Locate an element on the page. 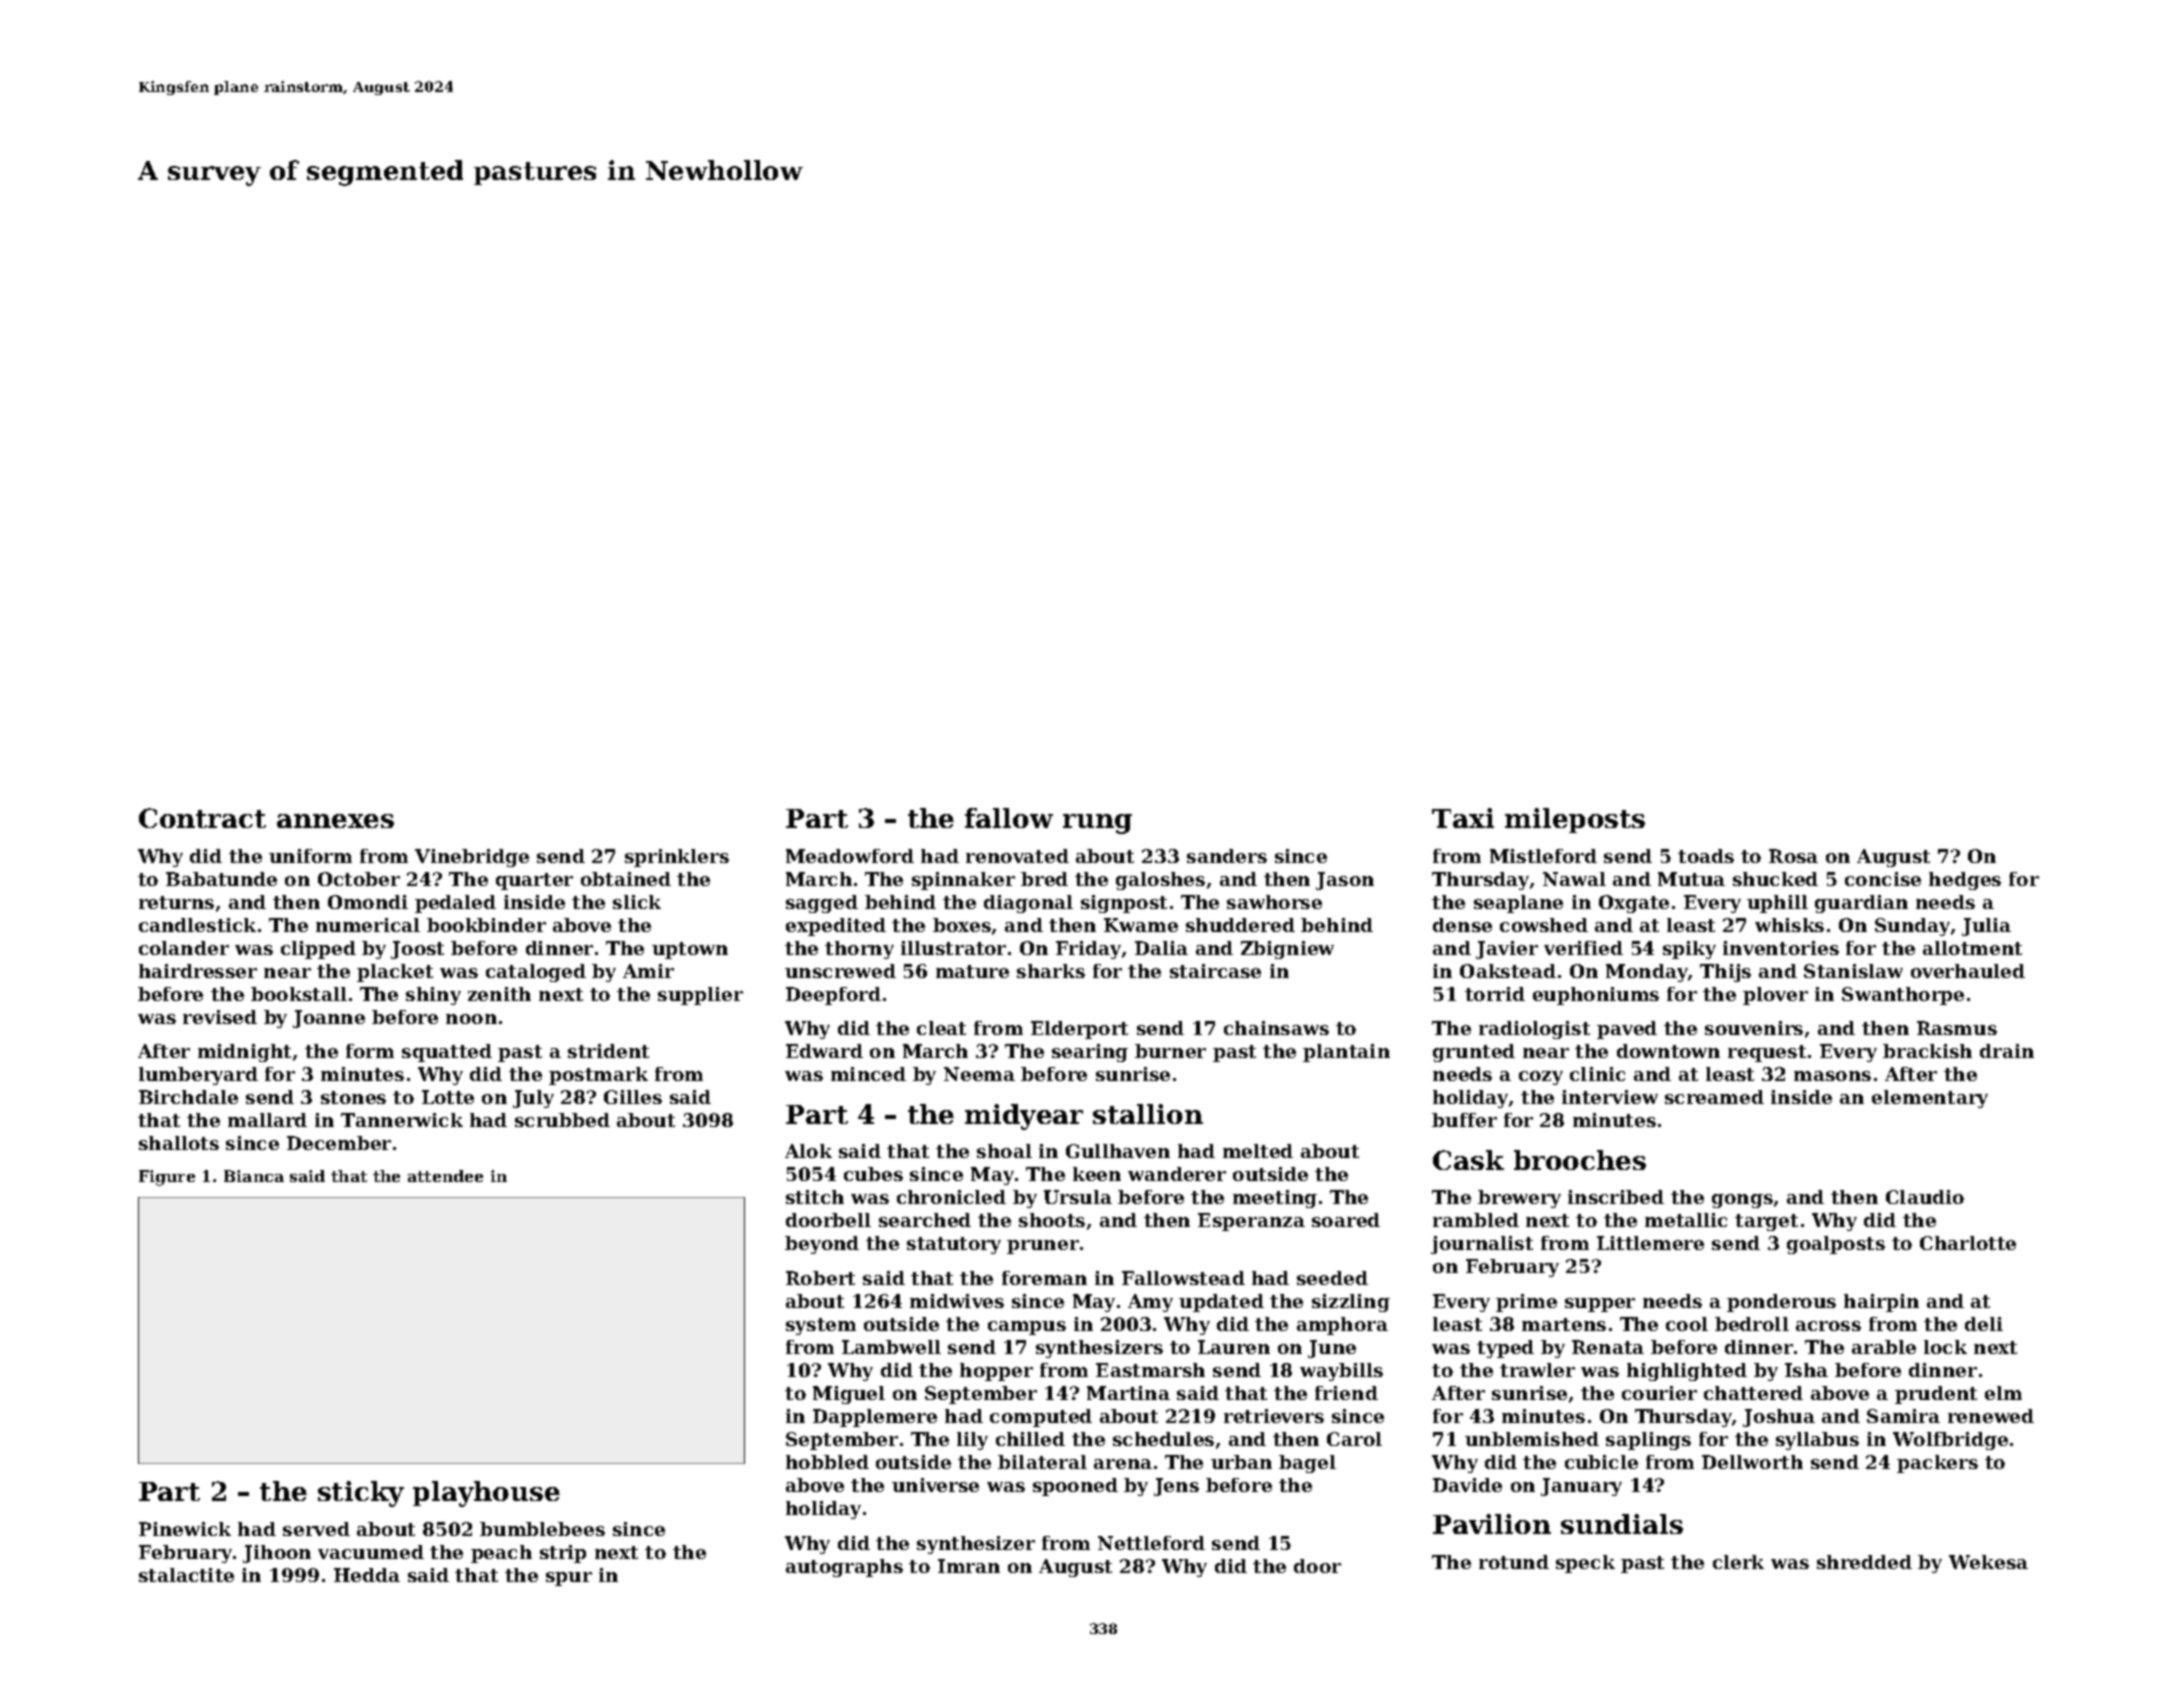 The image size is (2178, 1683). Claudio is located at coordinates (1925, 1197).
